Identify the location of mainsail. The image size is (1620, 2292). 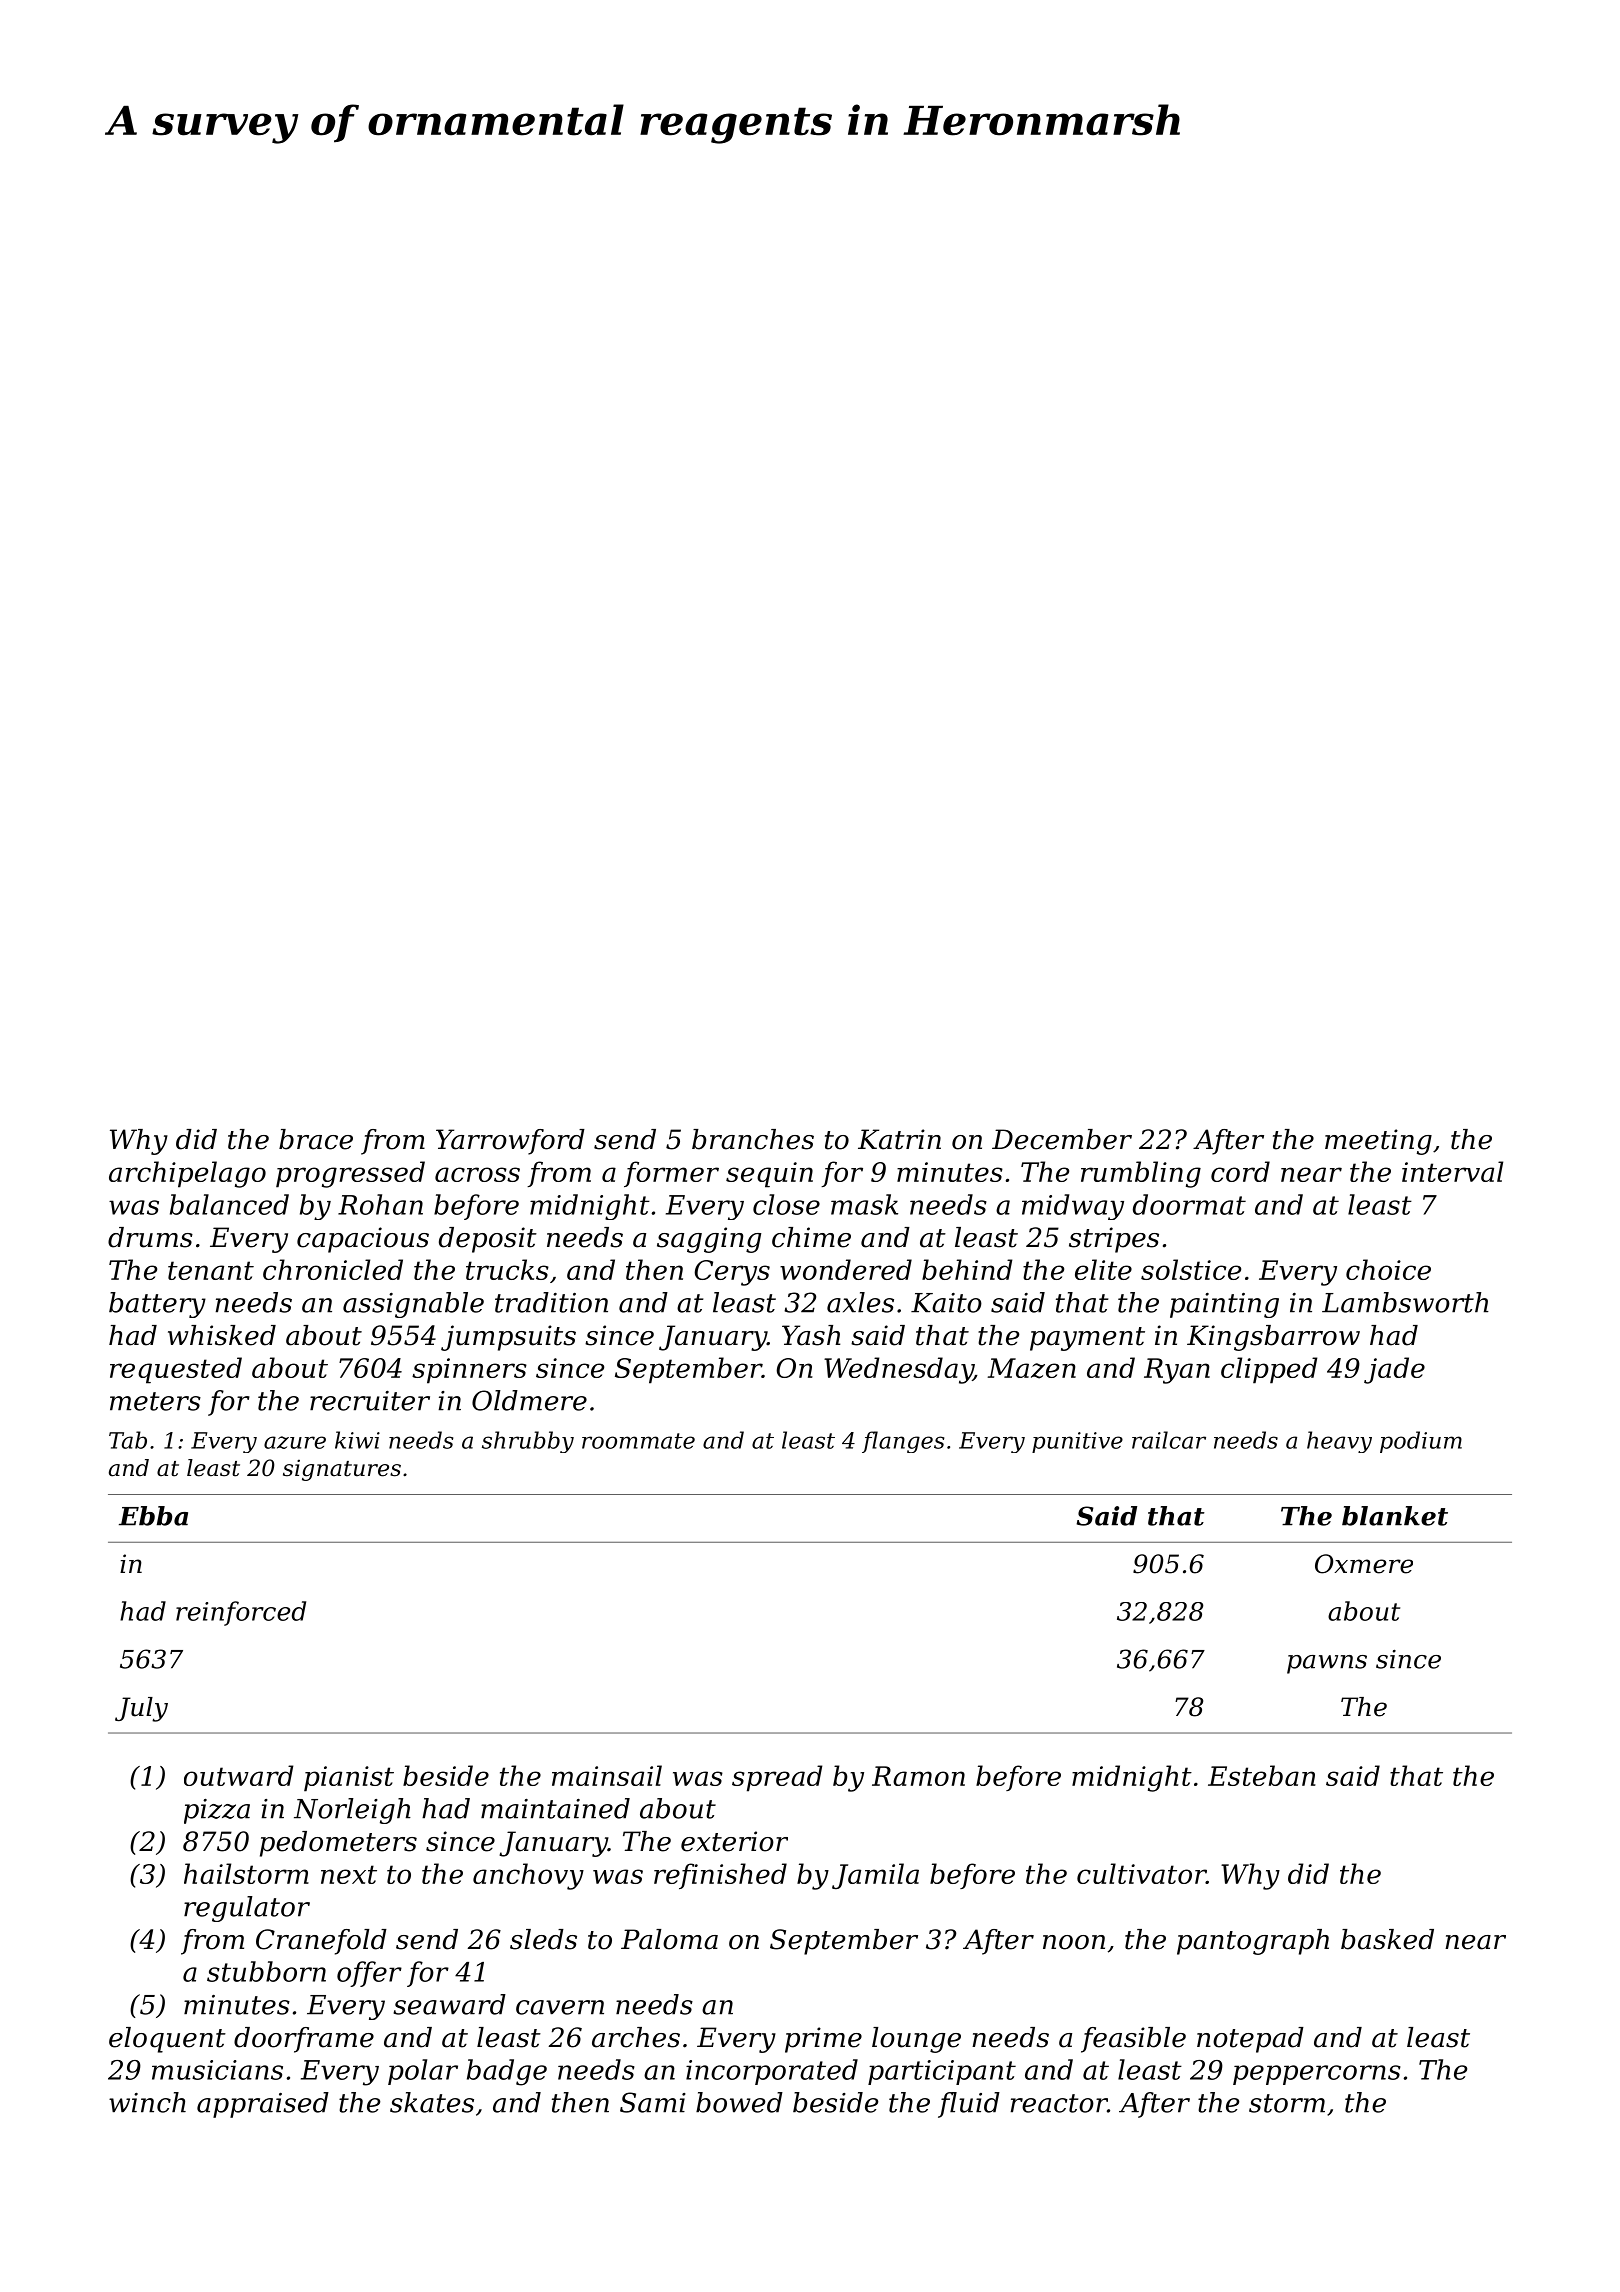
(607, 1775).
